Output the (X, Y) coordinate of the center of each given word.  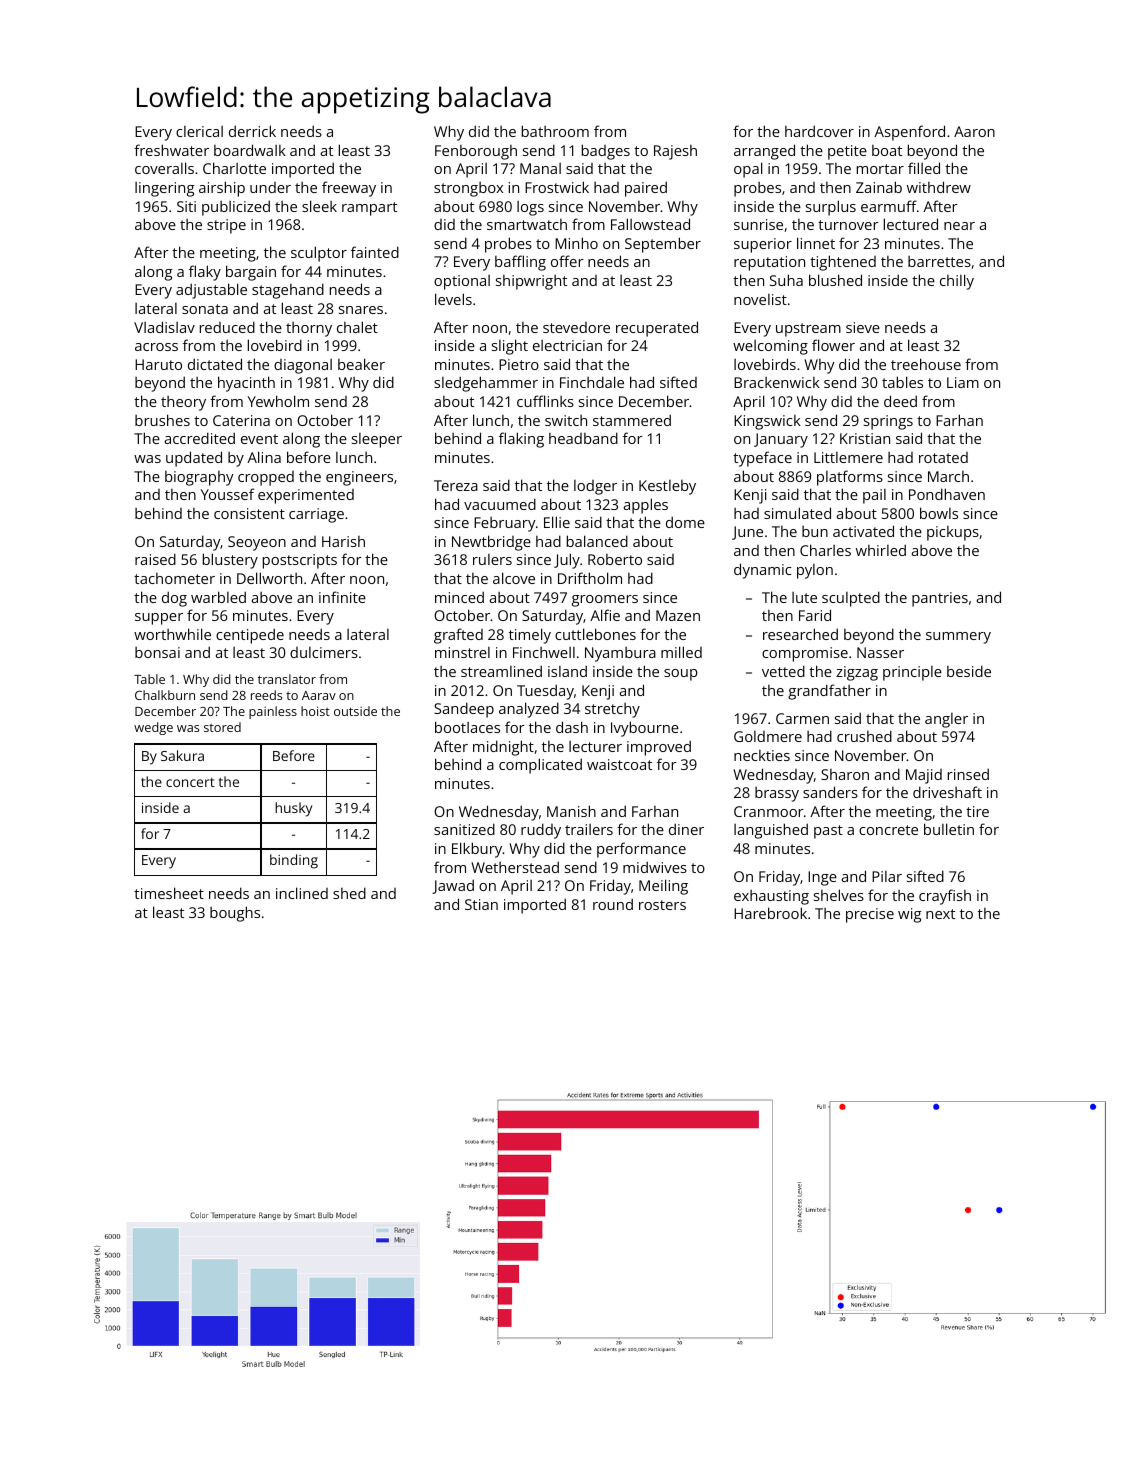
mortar (880, 169)
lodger (595, 487)
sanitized (464, 829)
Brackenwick (777, 382)
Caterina (241, 420)
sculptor (319, 254)
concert (190, 782)
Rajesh (675, 152)
